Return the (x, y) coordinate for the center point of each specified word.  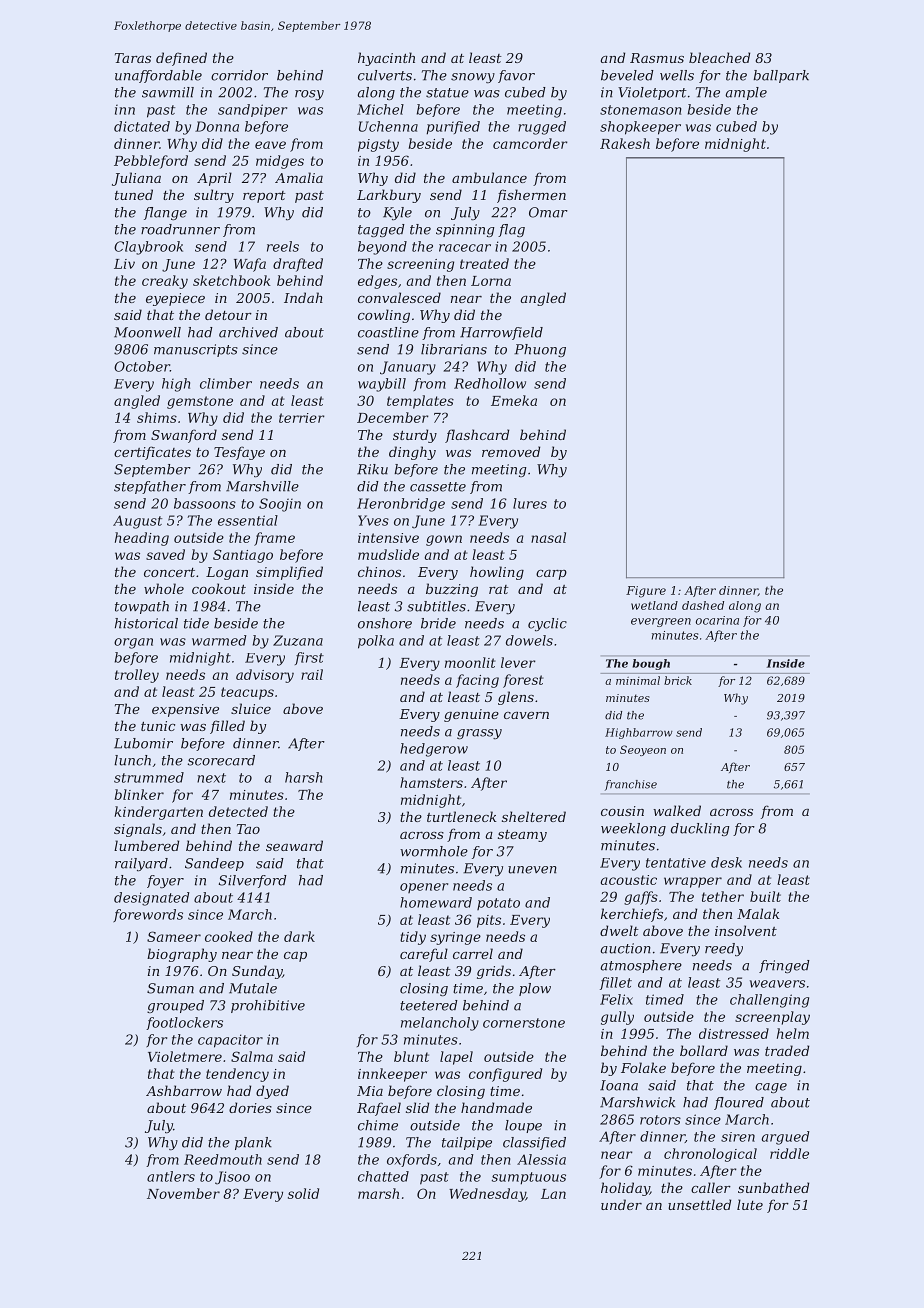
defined (181, 59)
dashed (703, 605)
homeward (436, 902)
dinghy (412, 453)
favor (516, 76)
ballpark (781, 76)
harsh (303, 777)
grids (494, 972)
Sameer (174, 936)
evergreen (661, 622)
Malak (758, 913)
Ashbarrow (184, 1090)
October (142, 366)
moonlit (470, 662)
